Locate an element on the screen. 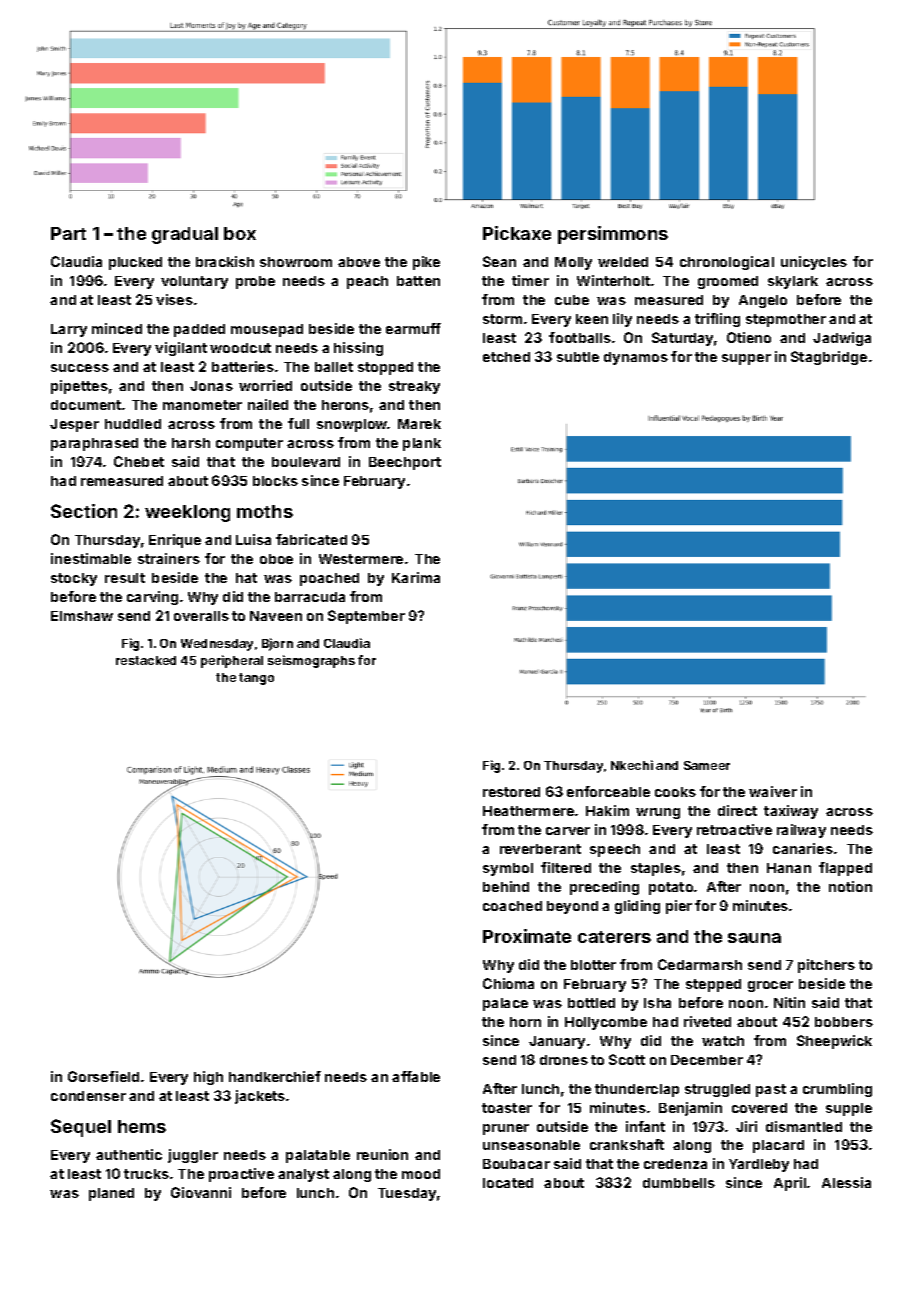  horn is located at coordinates (525, 1022).
